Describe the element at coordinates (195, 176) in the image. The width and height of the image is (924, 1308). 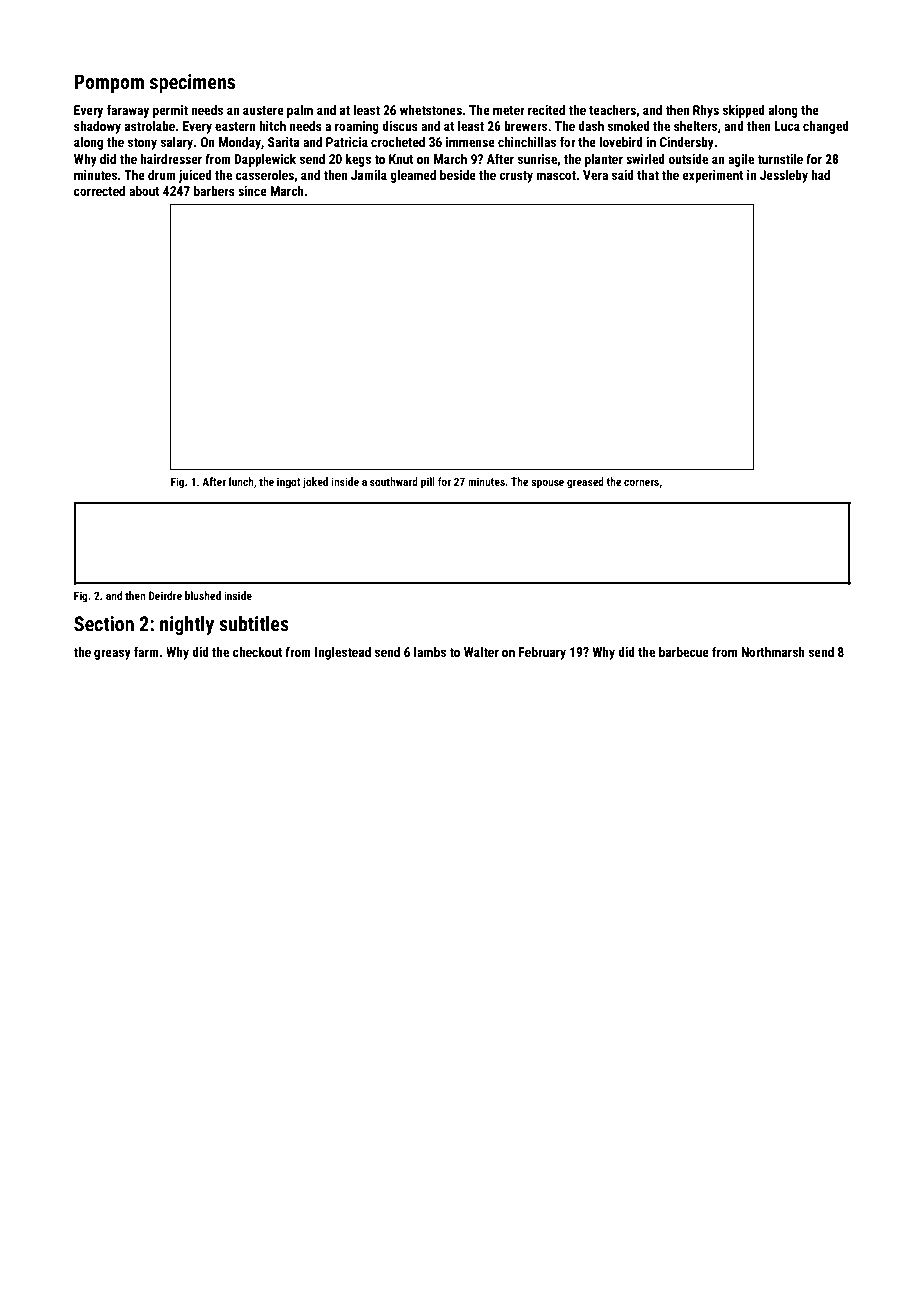
I see `juiced` at that location.
